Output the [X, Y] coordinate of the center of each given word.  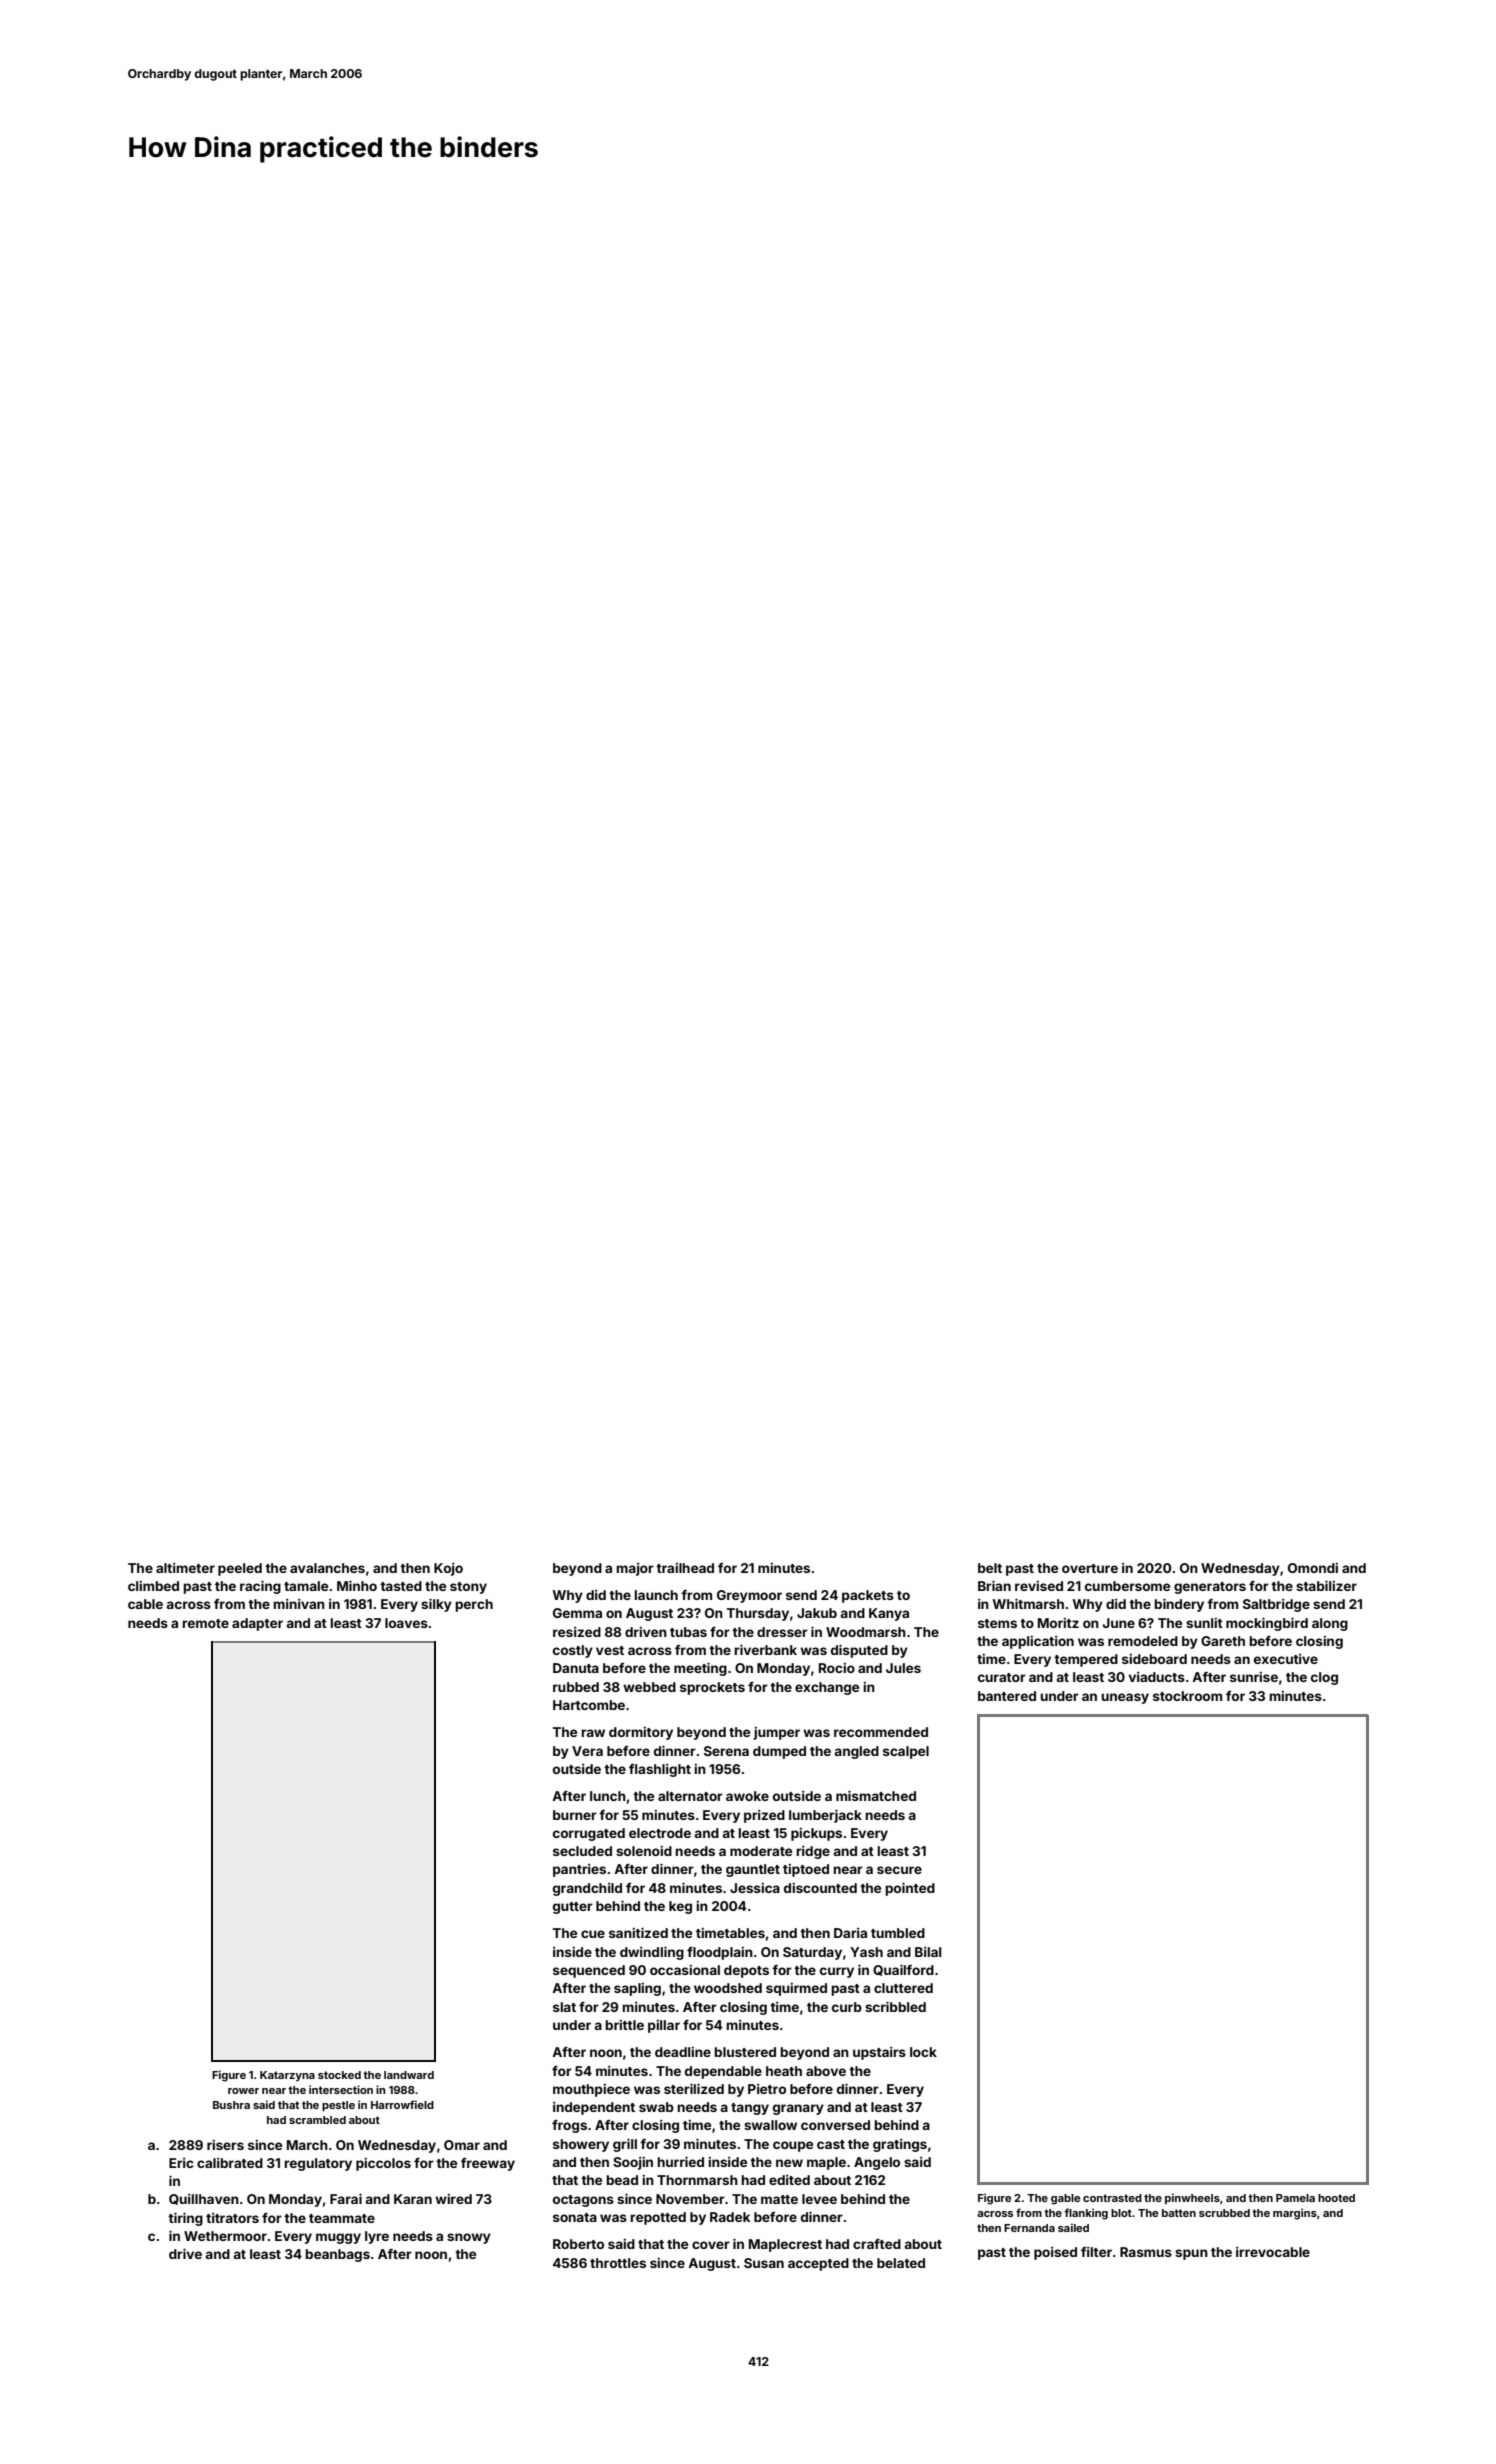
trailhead [685, 1568]
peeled [240, 1569]
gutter [573, 1908]
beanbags [337, 2255]
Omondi [1313, 1568]
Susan [764, 2263]
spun [1191, 2254]
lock [923, 2052]
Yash [866, 1952]
